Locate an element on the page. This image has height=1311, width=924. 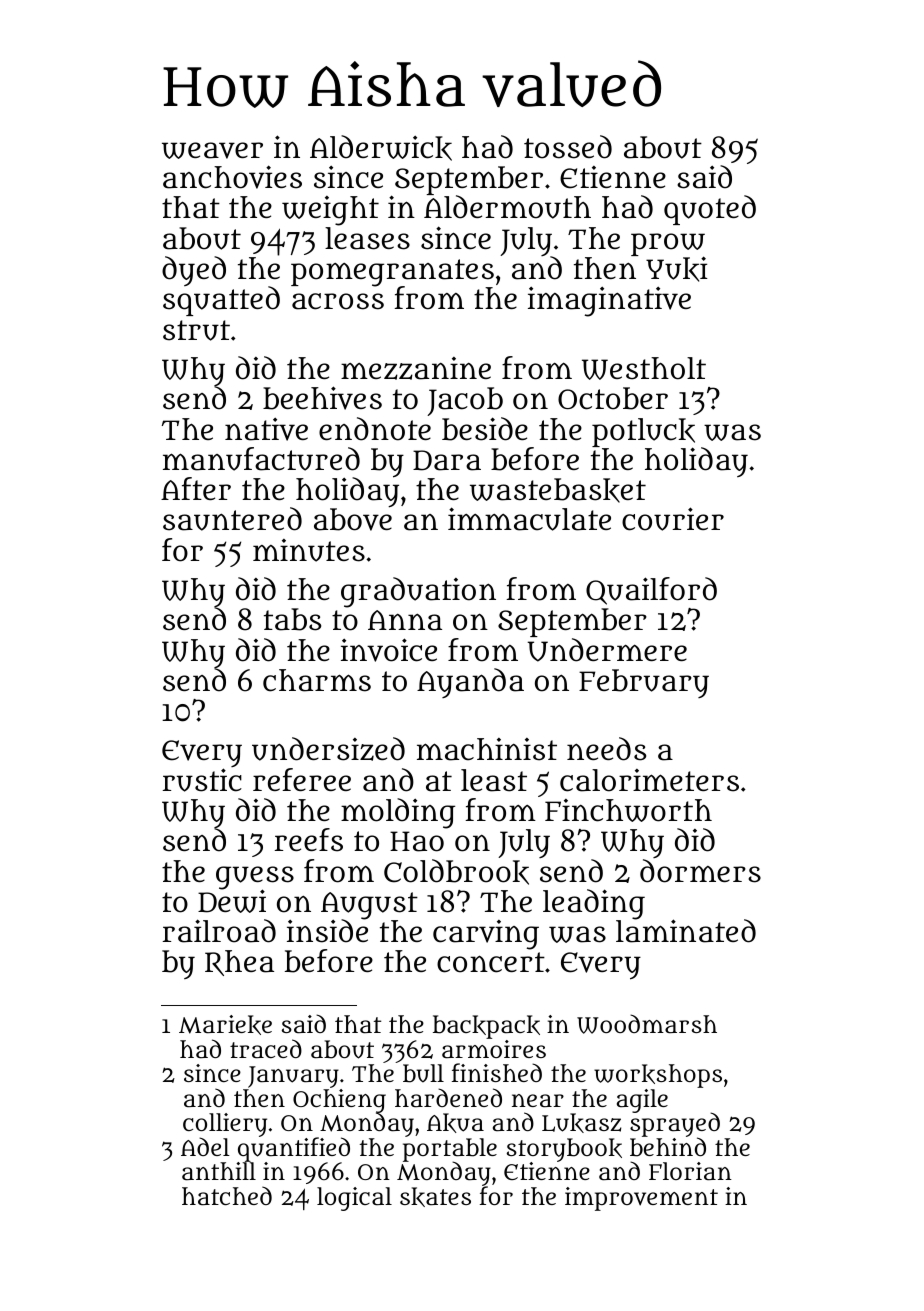
tossed is located at coordinates (568, 147).
